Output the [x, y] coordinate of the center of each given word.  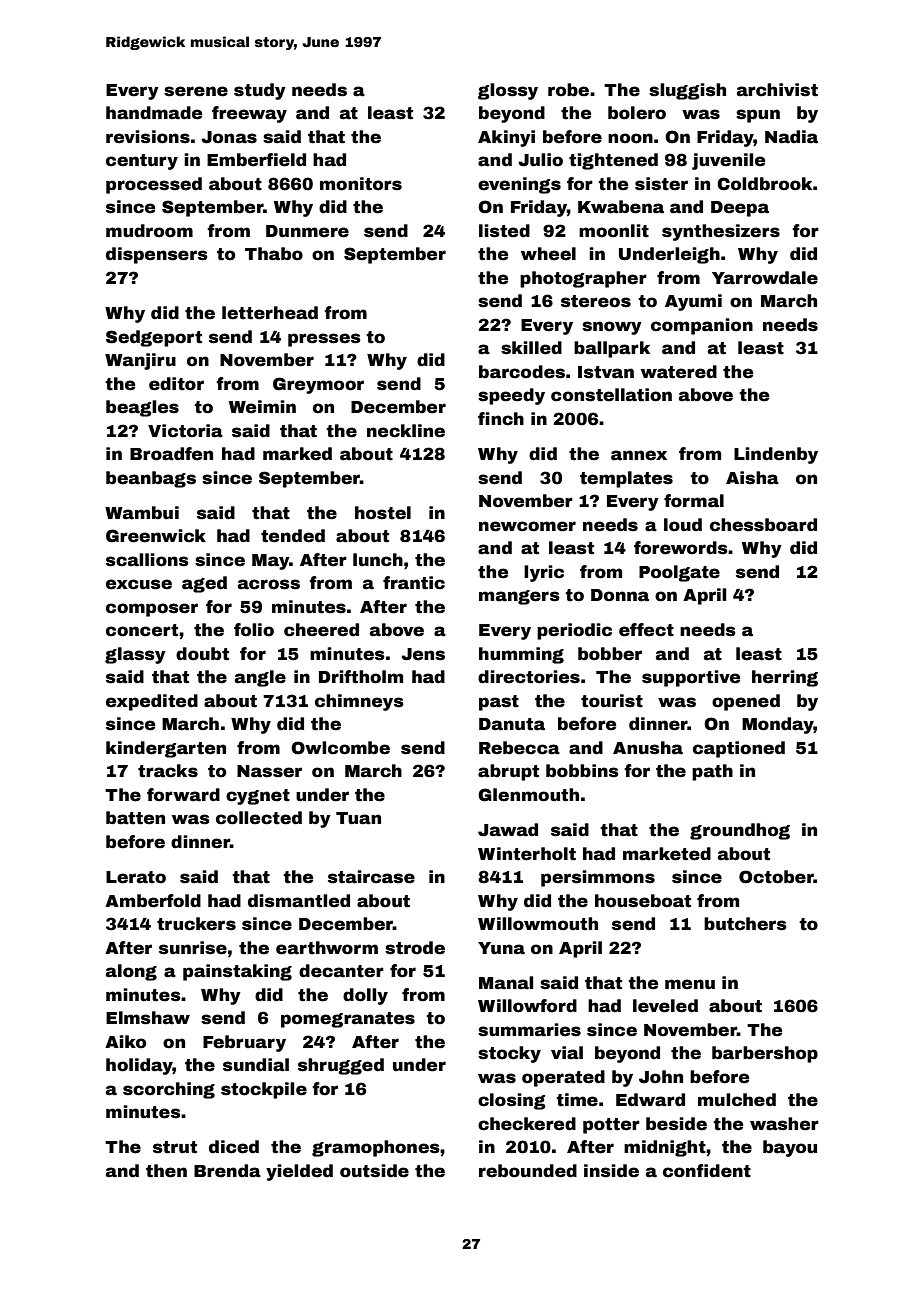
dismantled [299, 901]
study [260, 91]
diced [234, 1147]
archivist [777, 90]
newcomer [527, 526]
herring [785, 678]
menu [690, 984]
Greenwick [156, 536]
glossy [508, 91]
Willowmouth [538, 924]
